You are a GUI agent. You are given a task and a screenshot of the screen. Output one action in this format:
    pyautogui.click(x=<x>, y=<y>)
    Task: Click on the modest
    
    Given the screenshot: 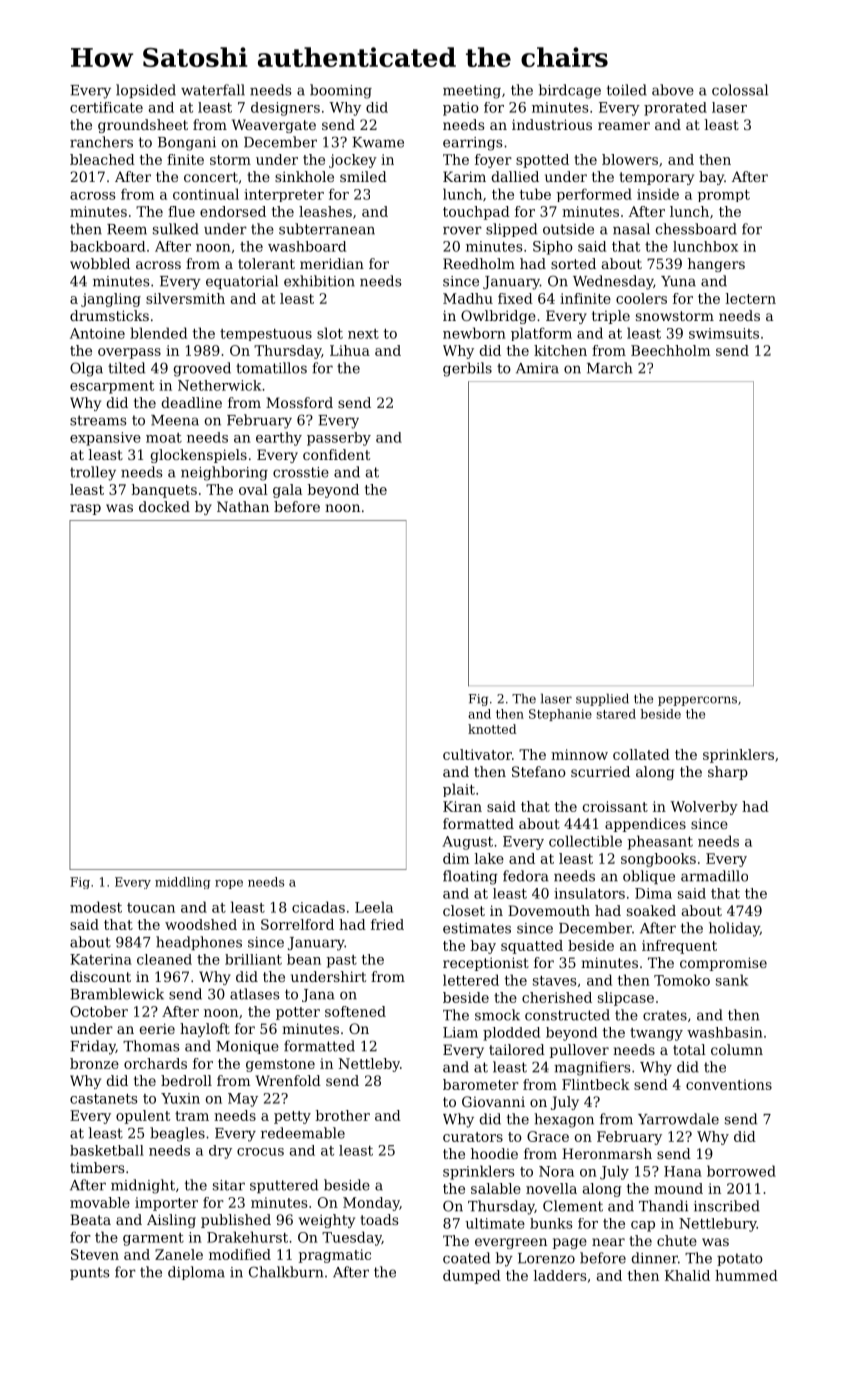 What is the action you would take?
    pyautogui.click(x=96, y=907)
